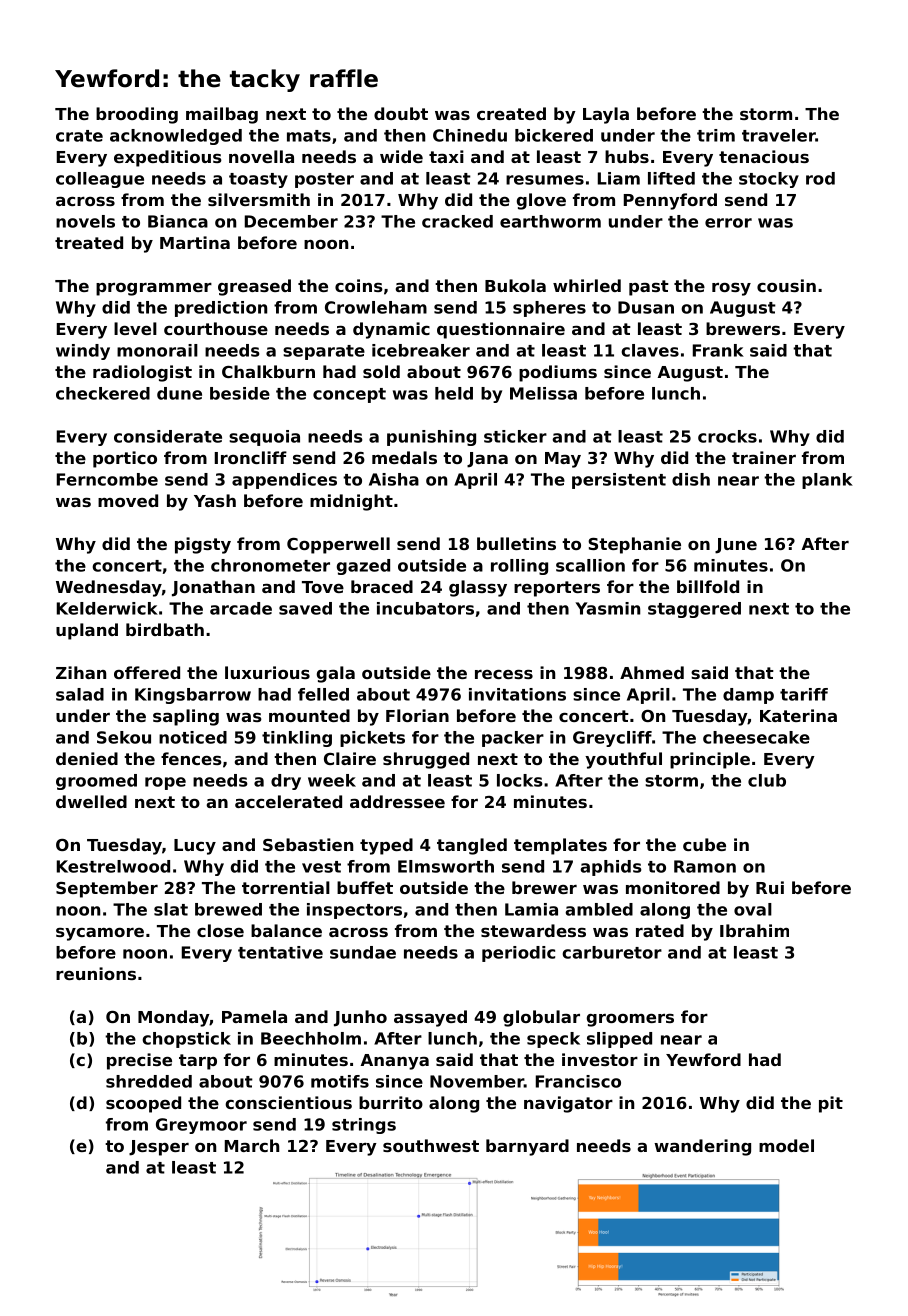 This screenshot has width=908, height=1316. Describe the element at coordinates (778, 135) in the screenshot. I see `traveler` at that location.
